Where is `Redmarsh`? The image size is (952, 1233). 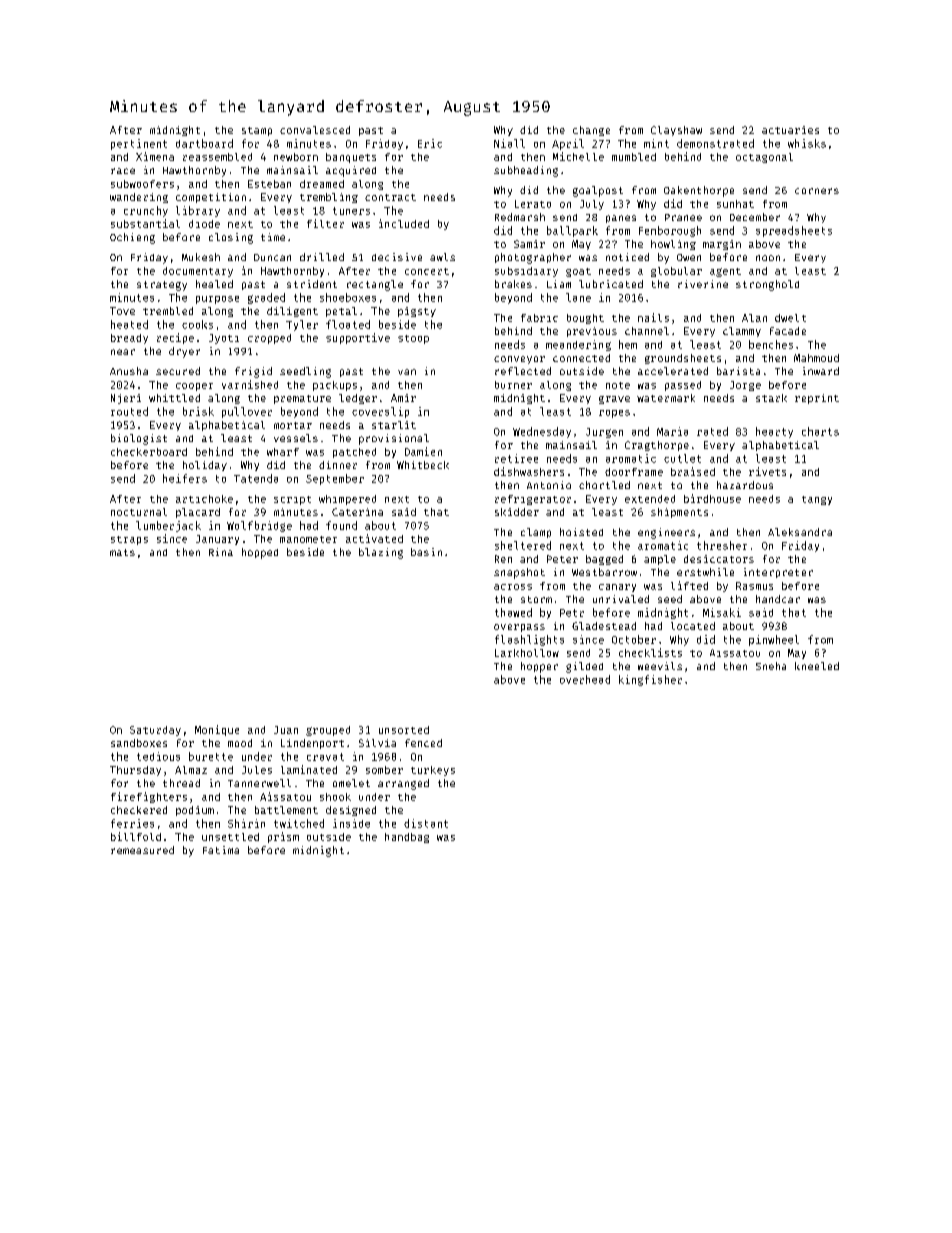 Redmarsh is located at coordinates (520, 217).
